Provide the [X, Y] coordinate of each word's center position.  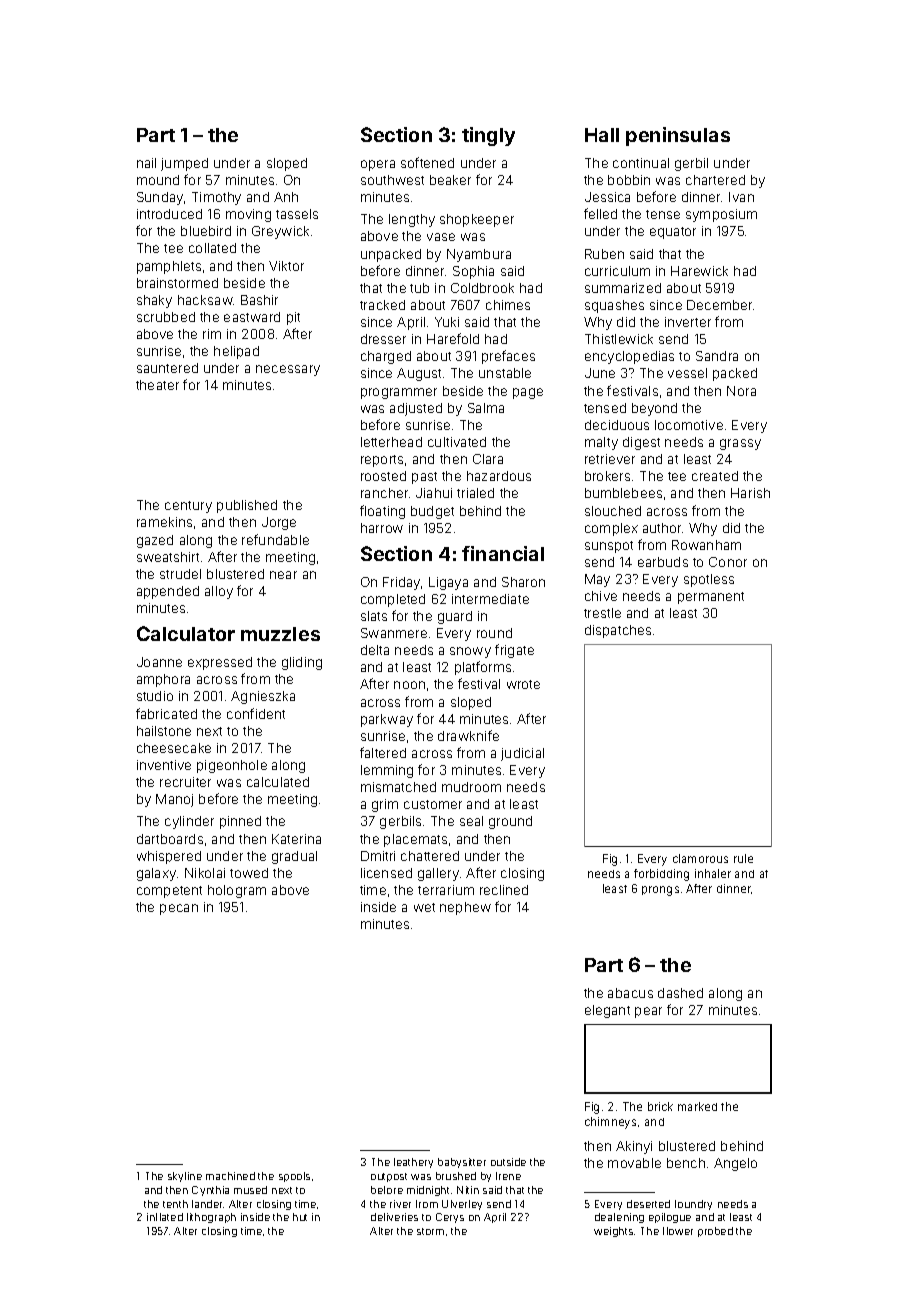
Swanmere [394, 633]
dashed [680, 993]
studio [155, 696]
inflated [165, 1217]
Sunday [160, 198]
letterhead [391, 442]
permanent [711, 598]
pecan [179, 909]
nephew [465, 908]
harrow [382, 528]
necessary [288, 370]
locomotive [689, 425]
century [188, 507]
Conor [728, 562]
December [720, 305]
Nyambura [479, 255]
